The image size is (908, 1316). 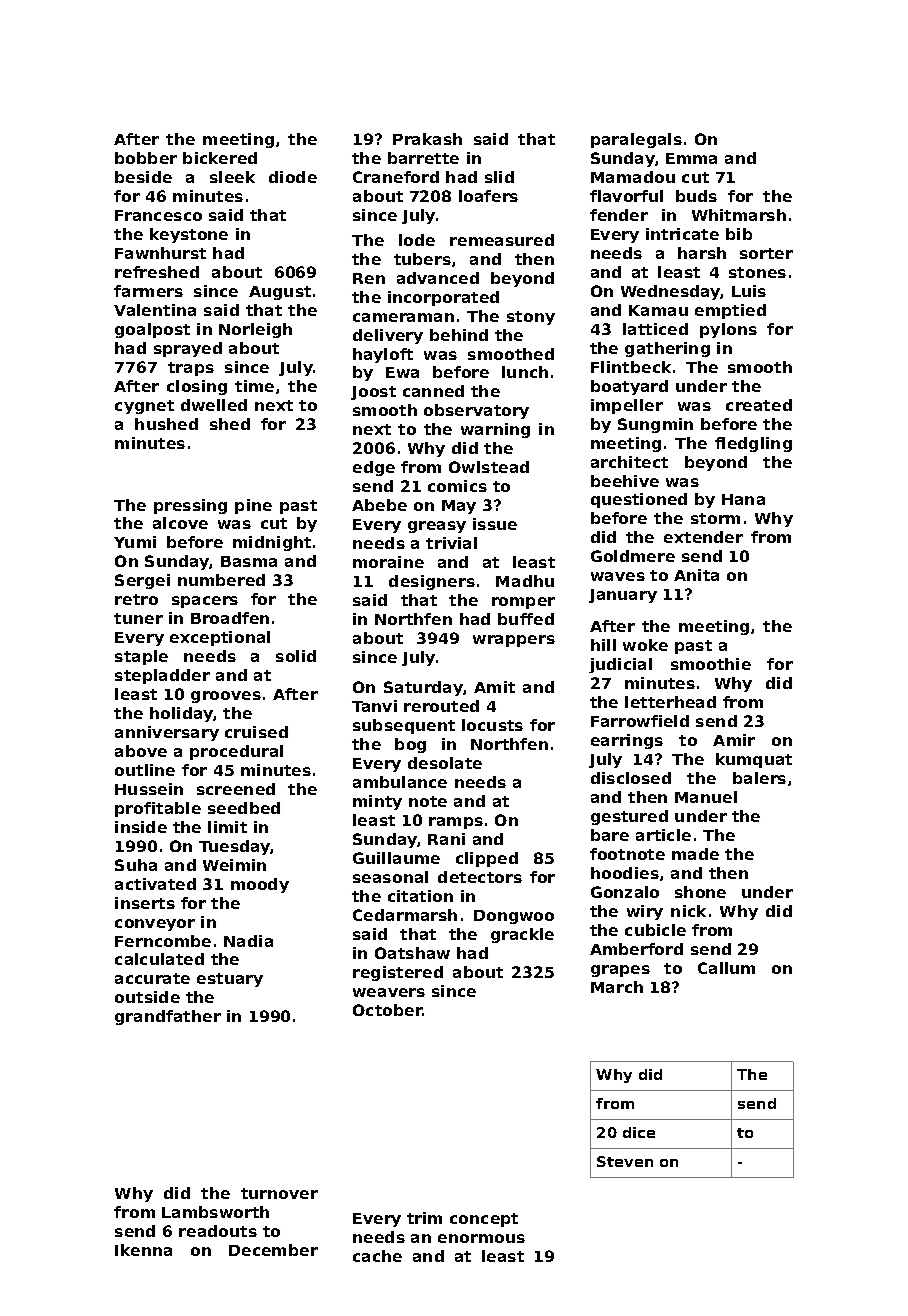 What do you see at coordinates (625, 1161) in the document?
I see `Steven` at bounding box center [625, 1161].
